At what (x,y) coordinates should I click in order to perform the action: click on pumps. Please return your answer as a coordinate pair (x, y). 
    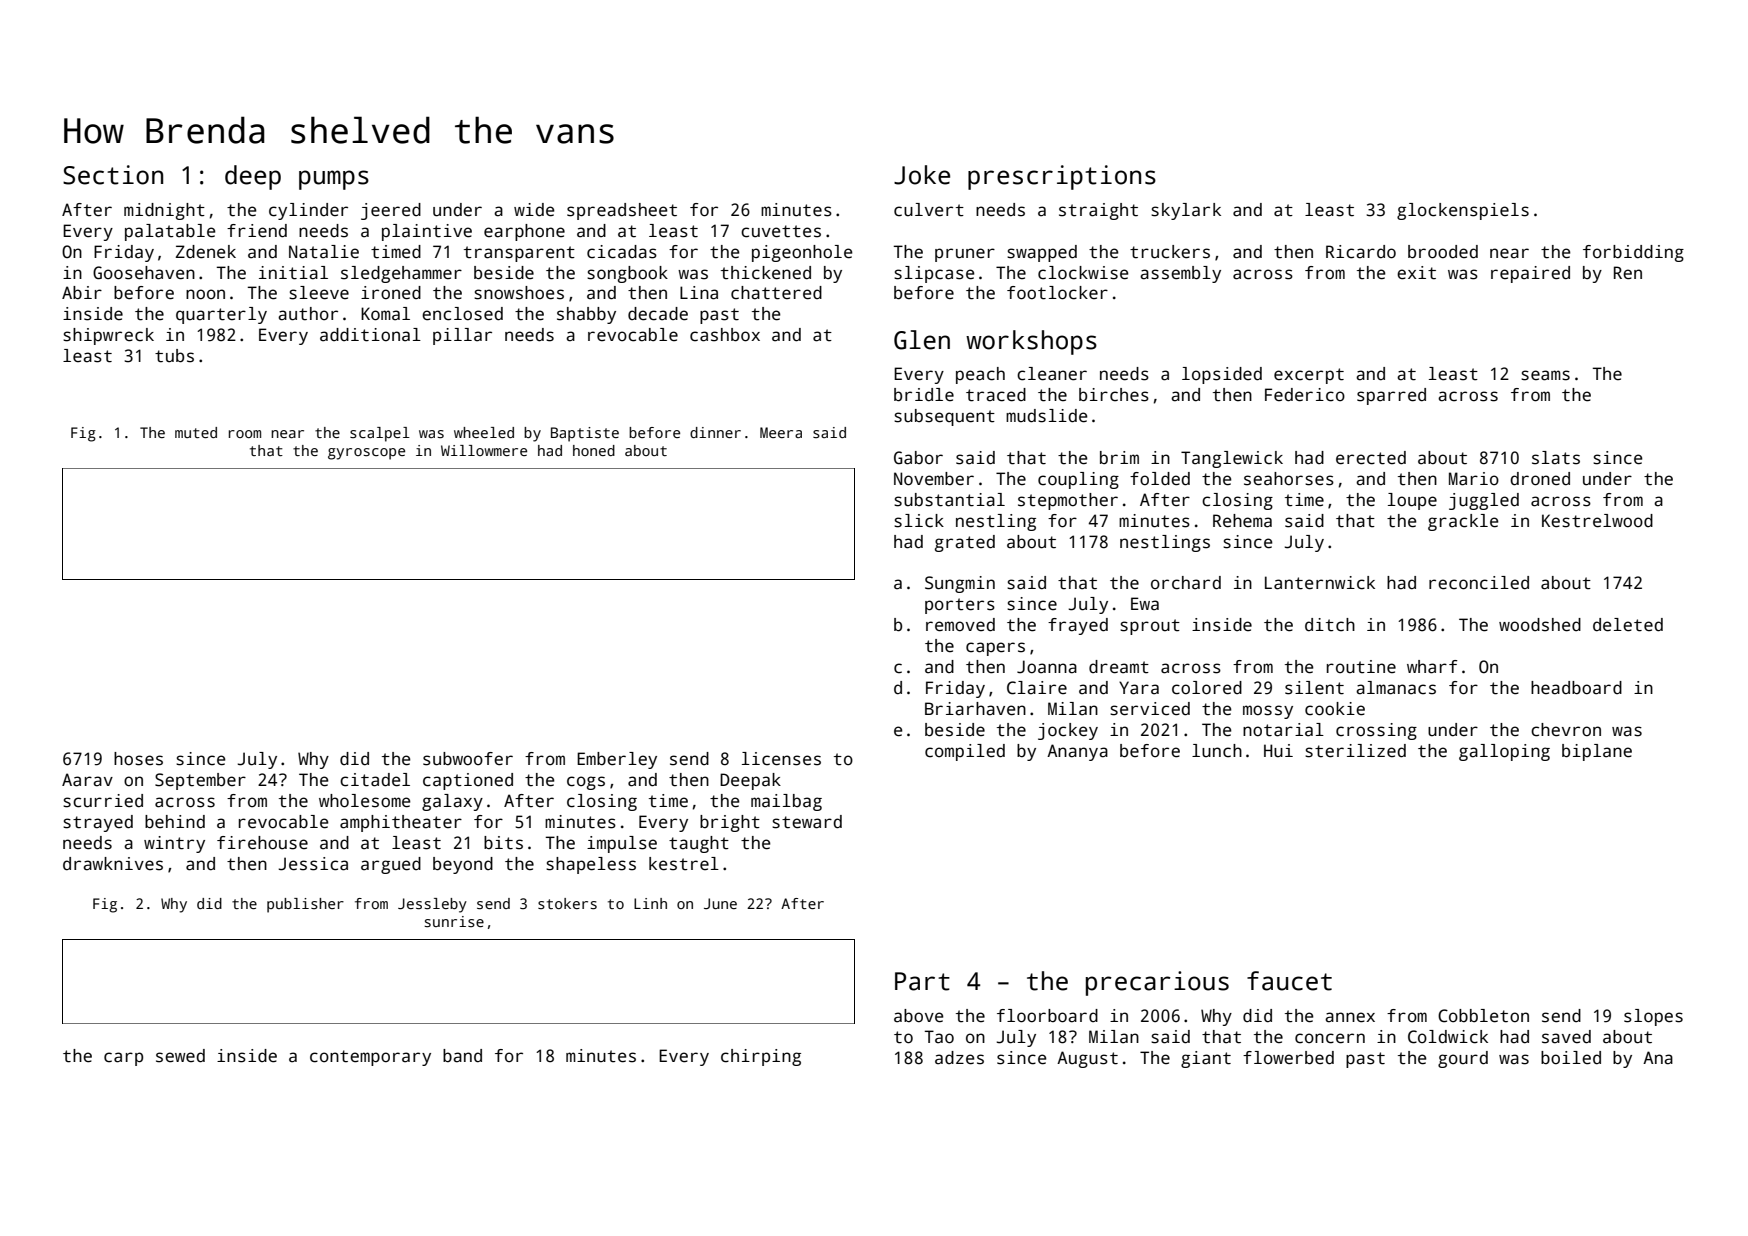
    Looking at the image, I should click on (334, 180).
